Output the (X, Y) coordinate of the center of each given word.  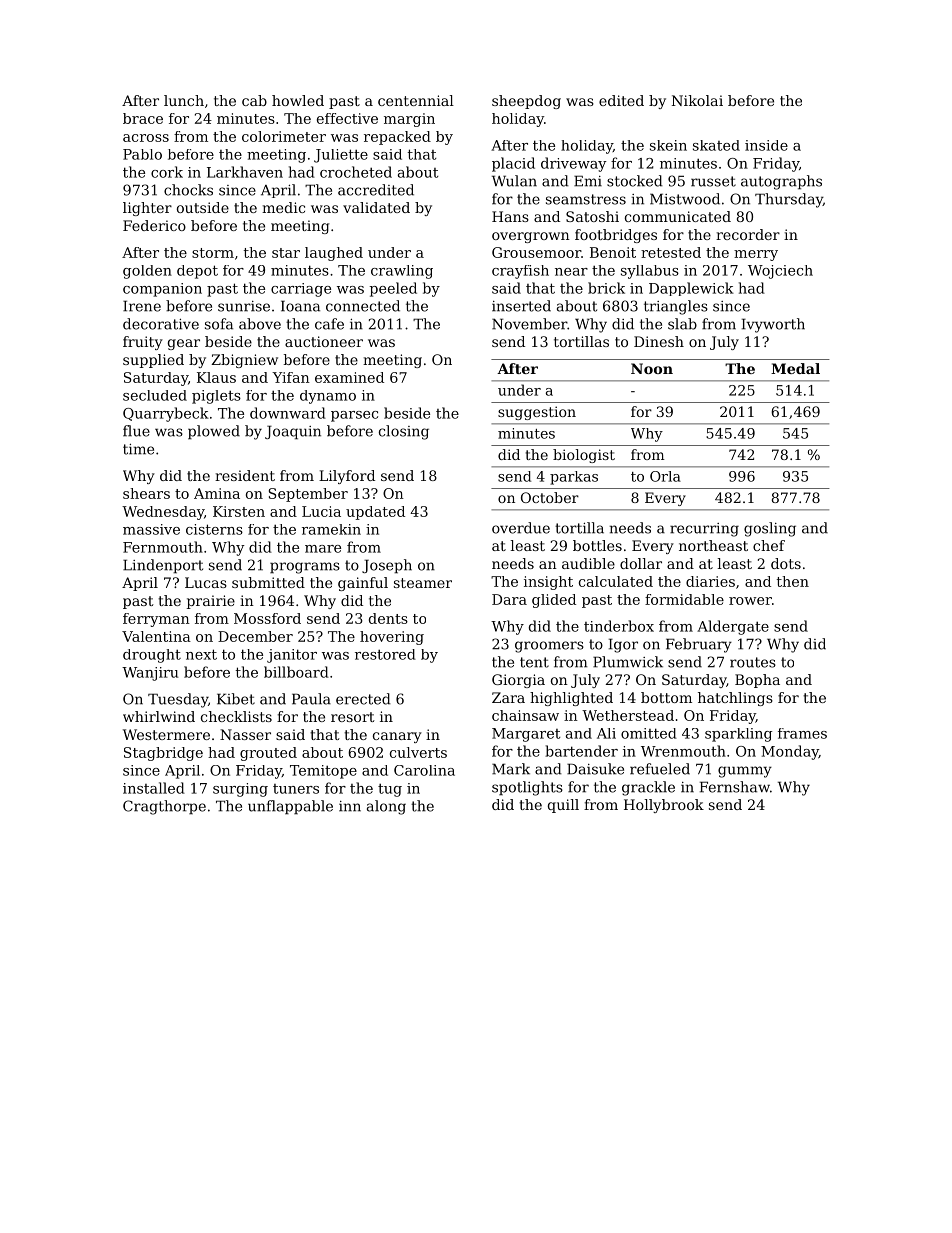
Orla (665, 476)
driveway (574, 164)
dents (388, 618)
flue (136, 431)
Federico (154, 225)
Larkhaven (245, 172)
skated (716, 145)
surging (240, 790)
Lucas (206, 582)
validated (376, 207)
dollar (641, 563)
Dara (509, 599)
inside (766, 145)
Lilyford (347, 477)
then (793, 581)
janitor (292, 656)
